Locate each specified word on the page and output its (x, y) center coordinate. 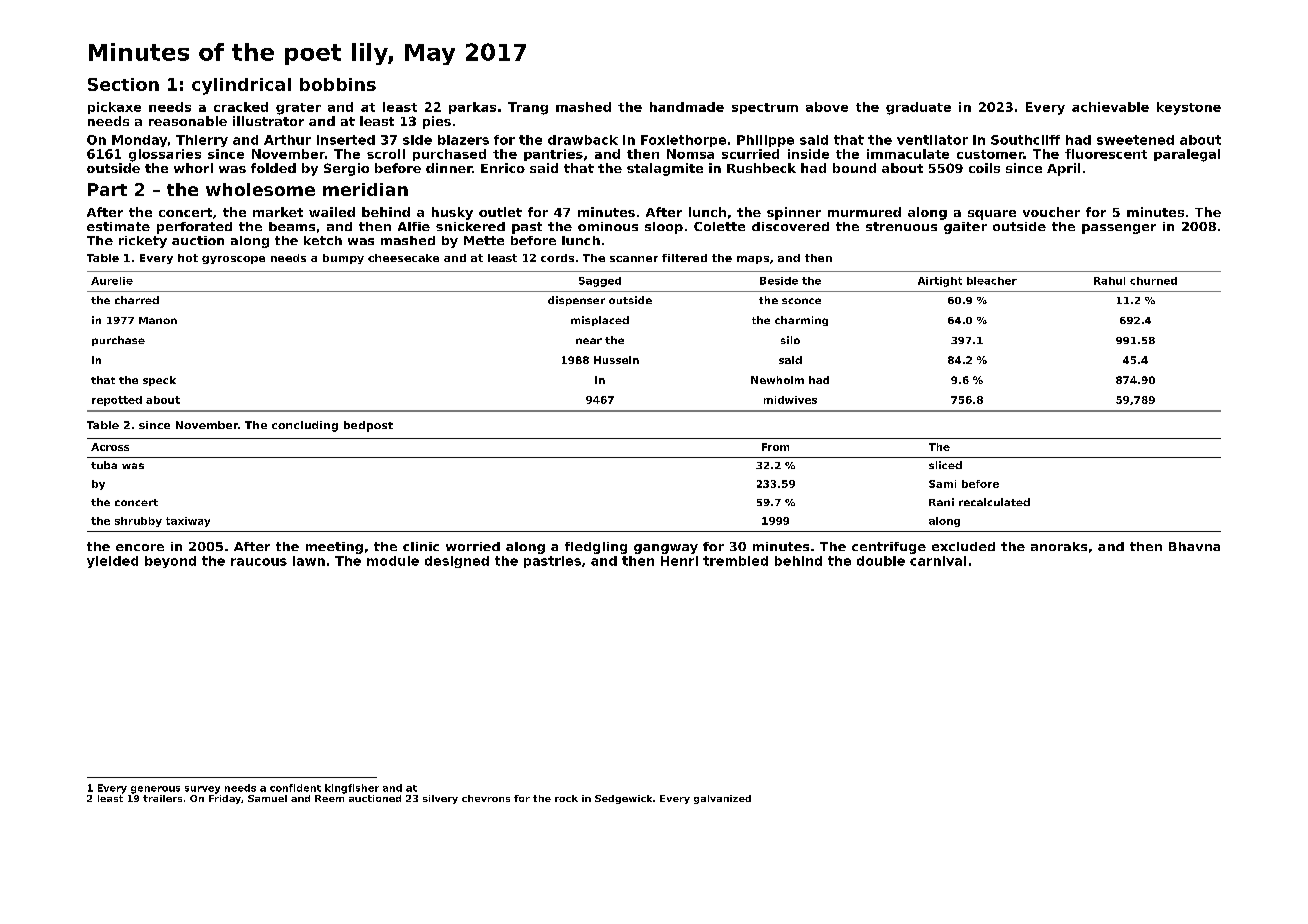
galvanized (722, 799)
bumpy (343, 259)
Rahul (1109, 281)
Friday (225, 799)
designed (457, 562)
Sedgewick (623, 799)
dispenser (576, 301)
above (827, 107)
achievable (1110, 107)
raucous (259, 562)
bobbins (338, 84)
